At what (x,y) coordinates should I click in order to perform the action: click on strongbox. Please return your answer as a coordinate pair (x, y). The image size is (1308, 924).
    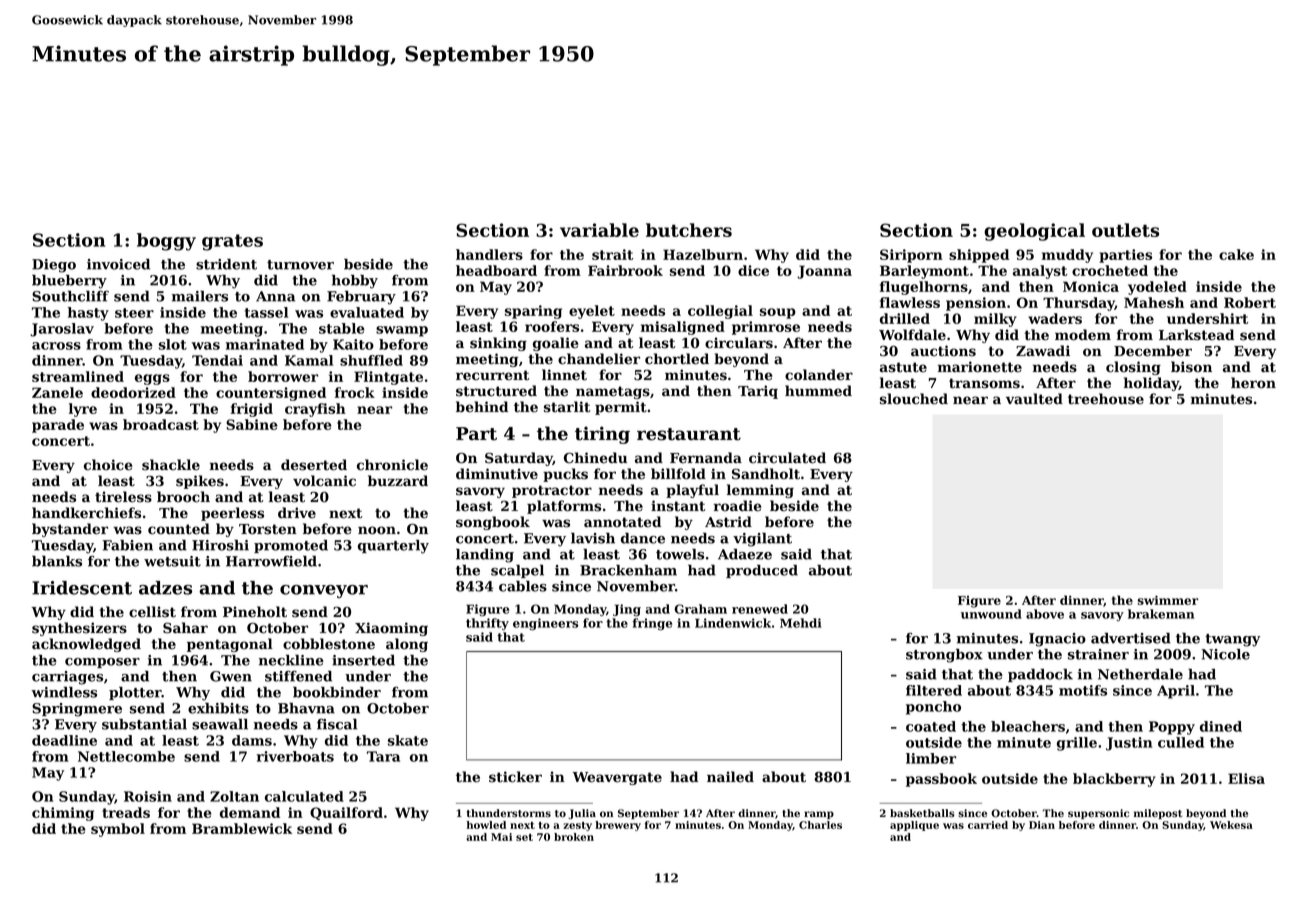
    Looking at the image, I should click on (944, 655).
